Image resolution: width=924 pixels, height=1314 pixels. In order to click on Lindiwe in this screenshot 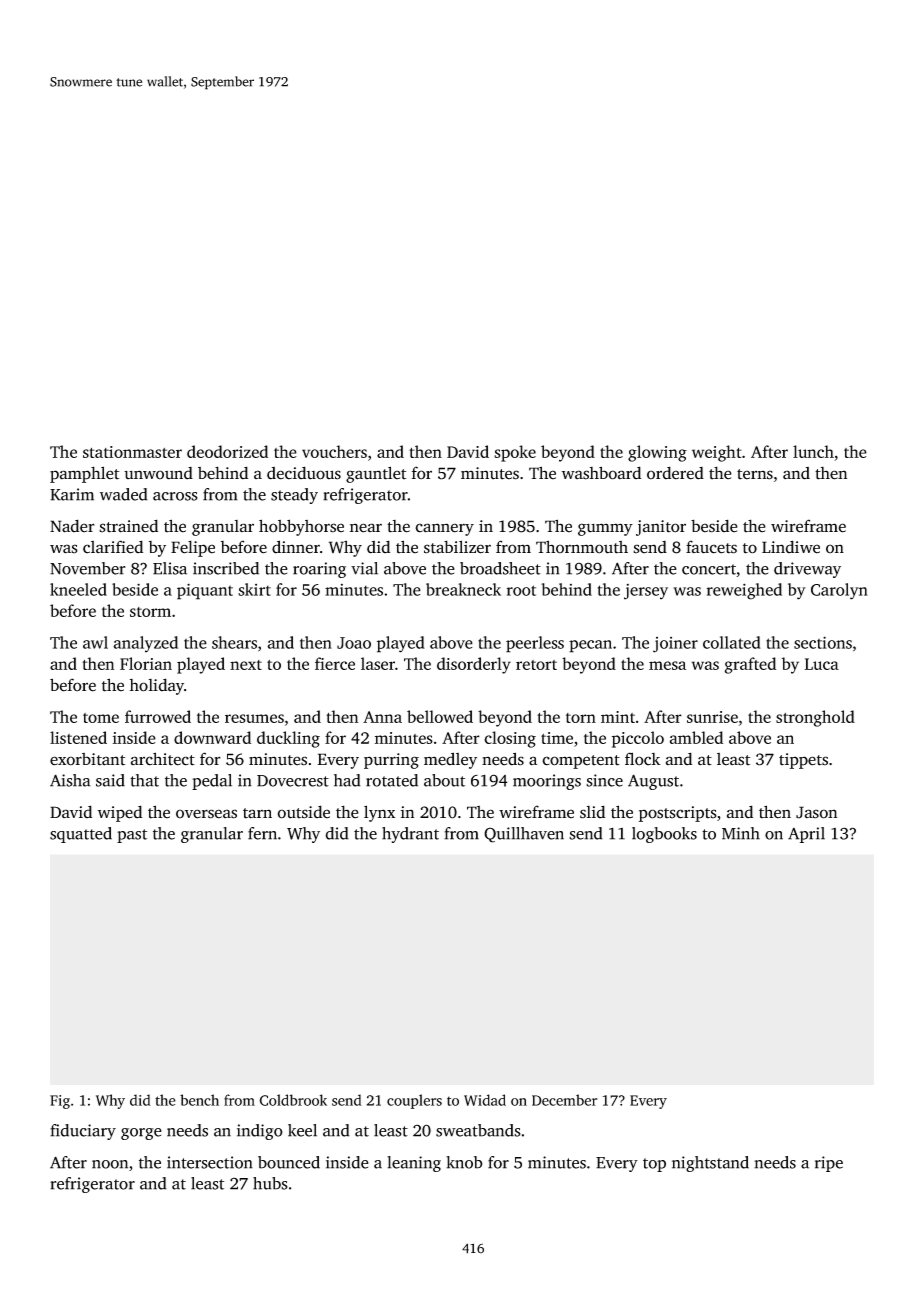, I will do `click(791, 547)`.
